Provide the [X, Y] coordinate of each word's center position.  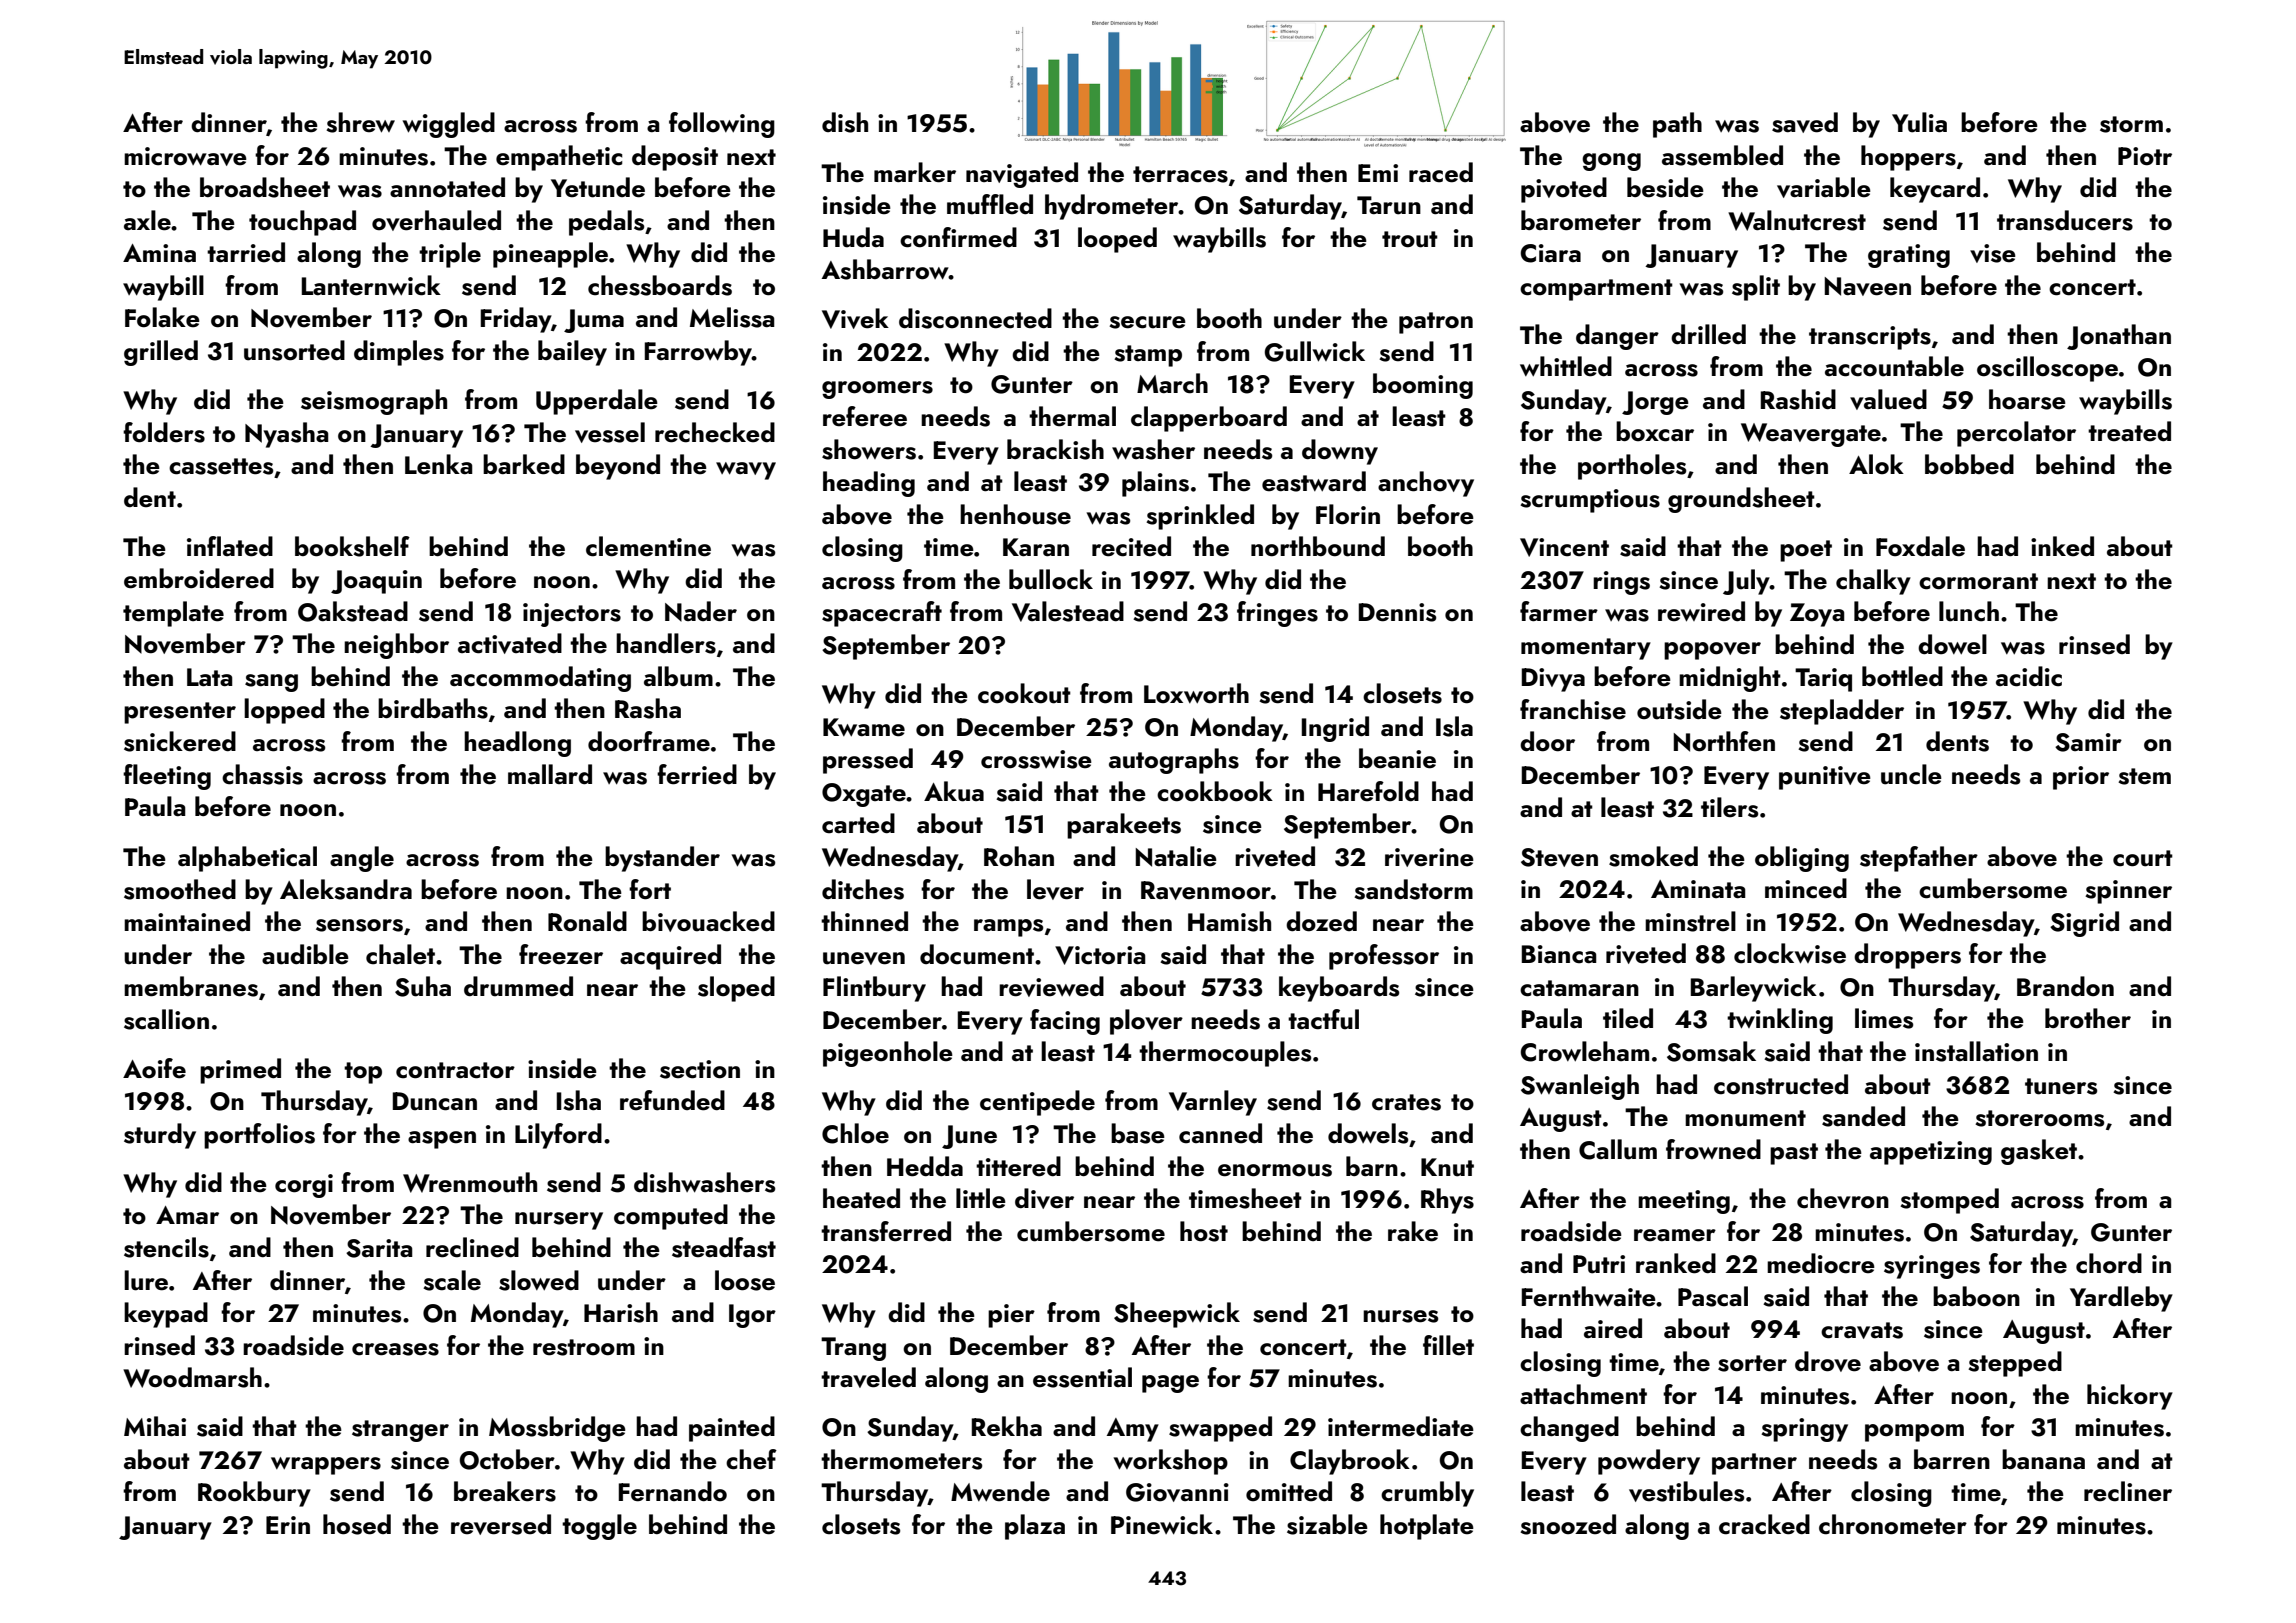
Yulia [1919, 122]
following [722, 125]
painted [732, 1429]
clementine [648, 546]
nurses [1400, 1316]
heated [861, 1198]
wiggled [449, 125]
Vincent [1564, 547]
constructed [1781, 1084]
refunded [672, 1100]
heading [869, 484]
